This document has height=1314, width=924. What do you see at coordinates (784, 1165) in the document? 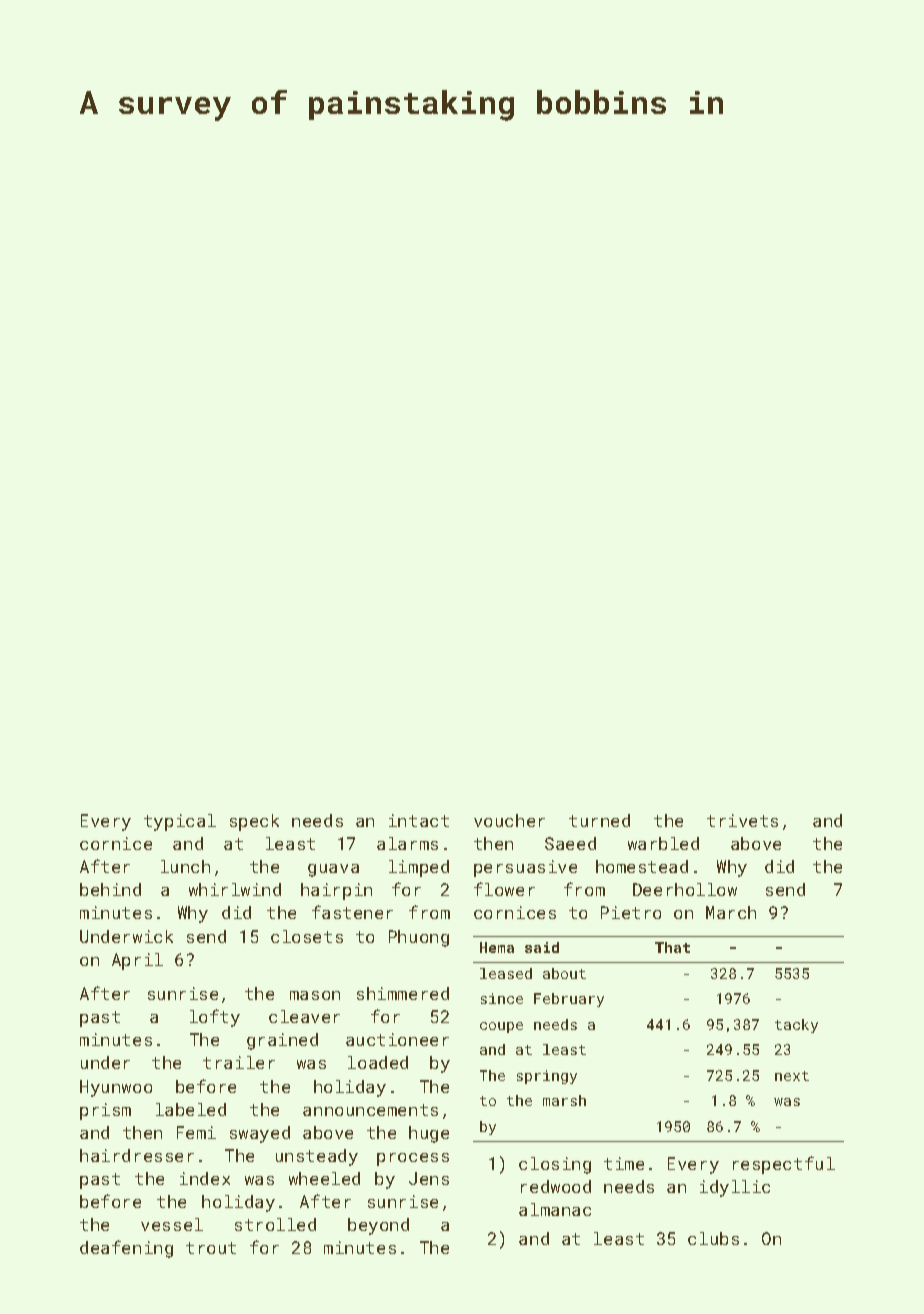
I see `respectful` at bounding box center [784, 1165].
